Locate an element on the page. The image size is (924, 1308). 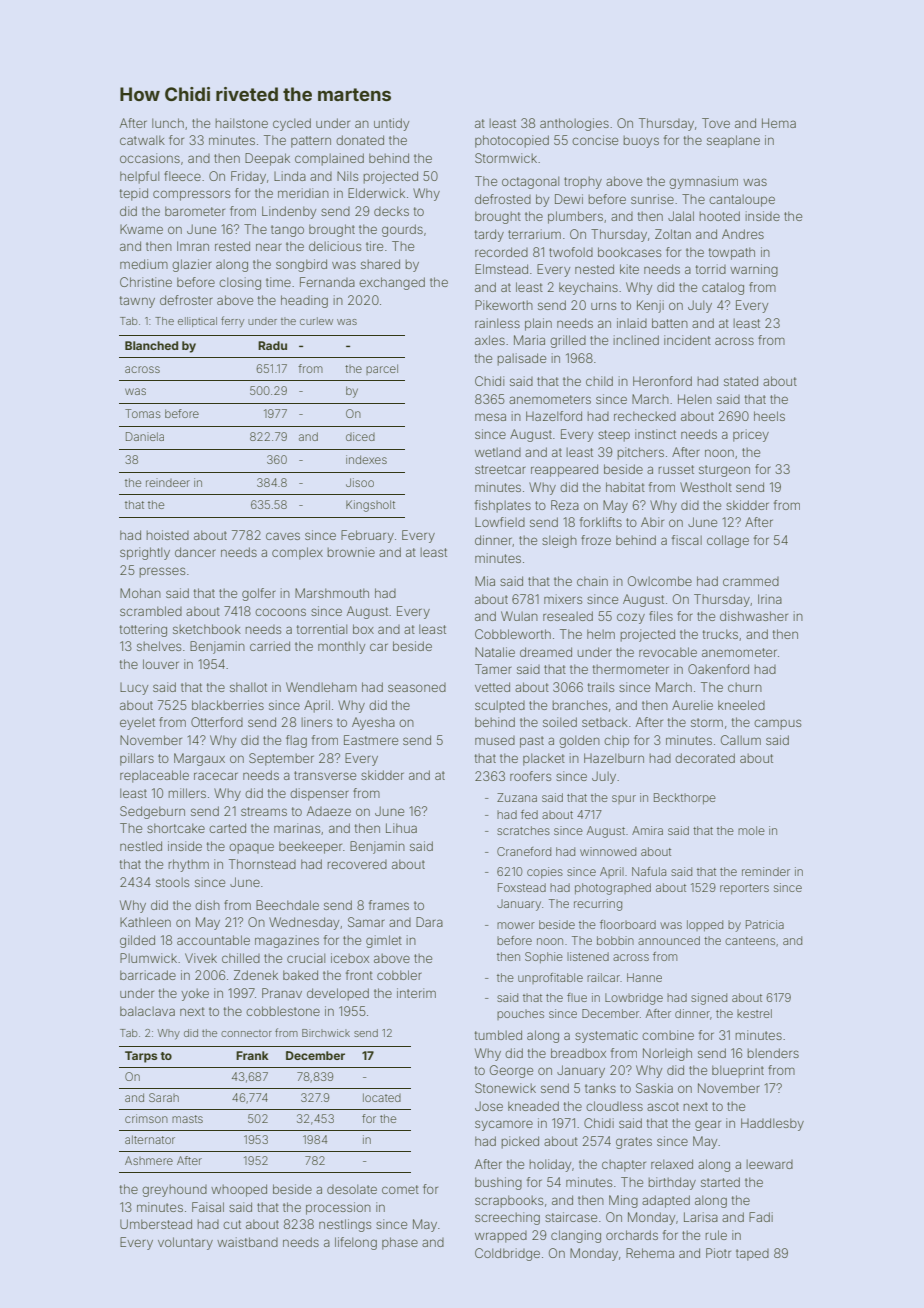
Tove is located at coordinates (716, 123).
